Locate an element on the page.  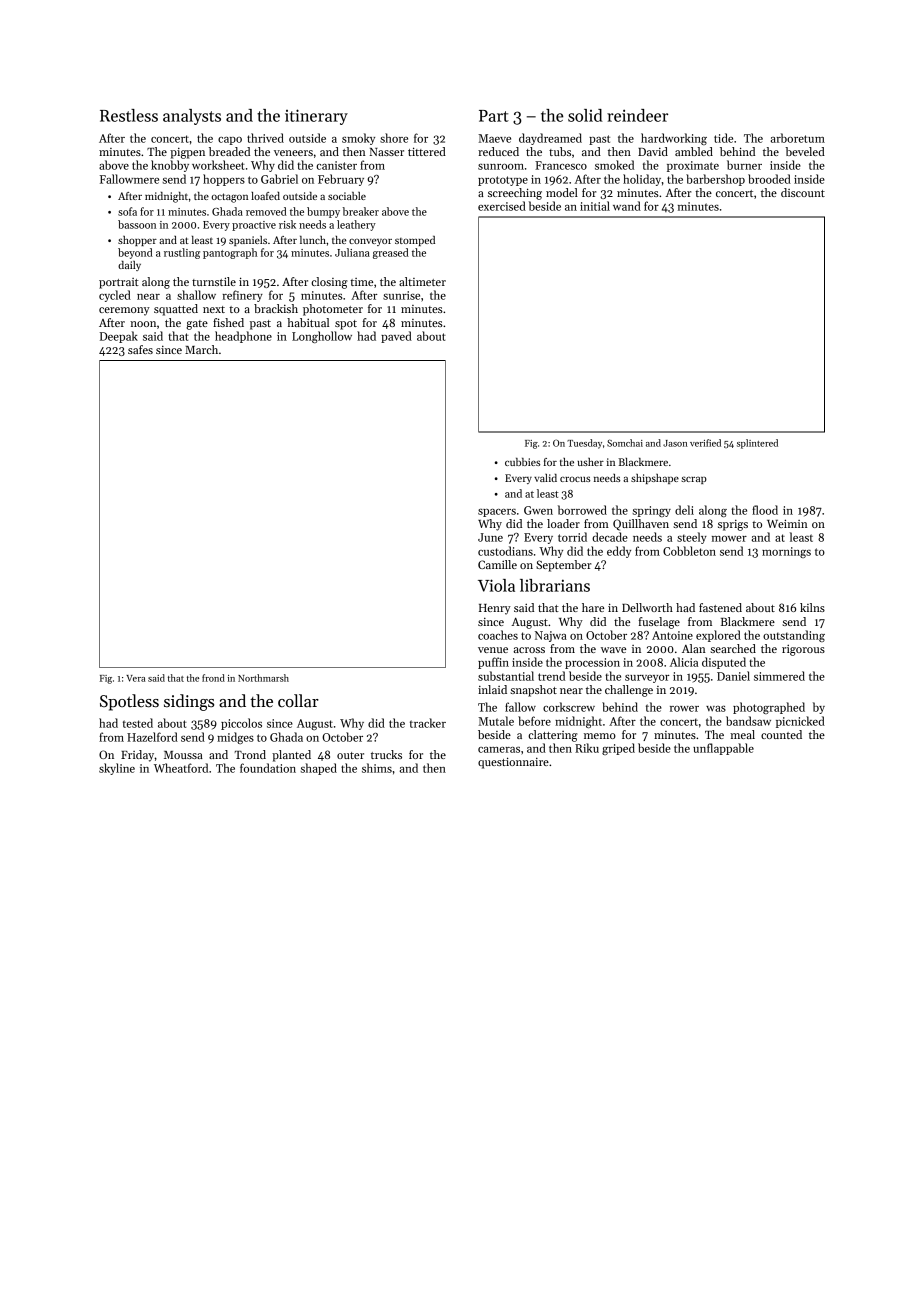
kilns is located at coordinates (812, 607).
